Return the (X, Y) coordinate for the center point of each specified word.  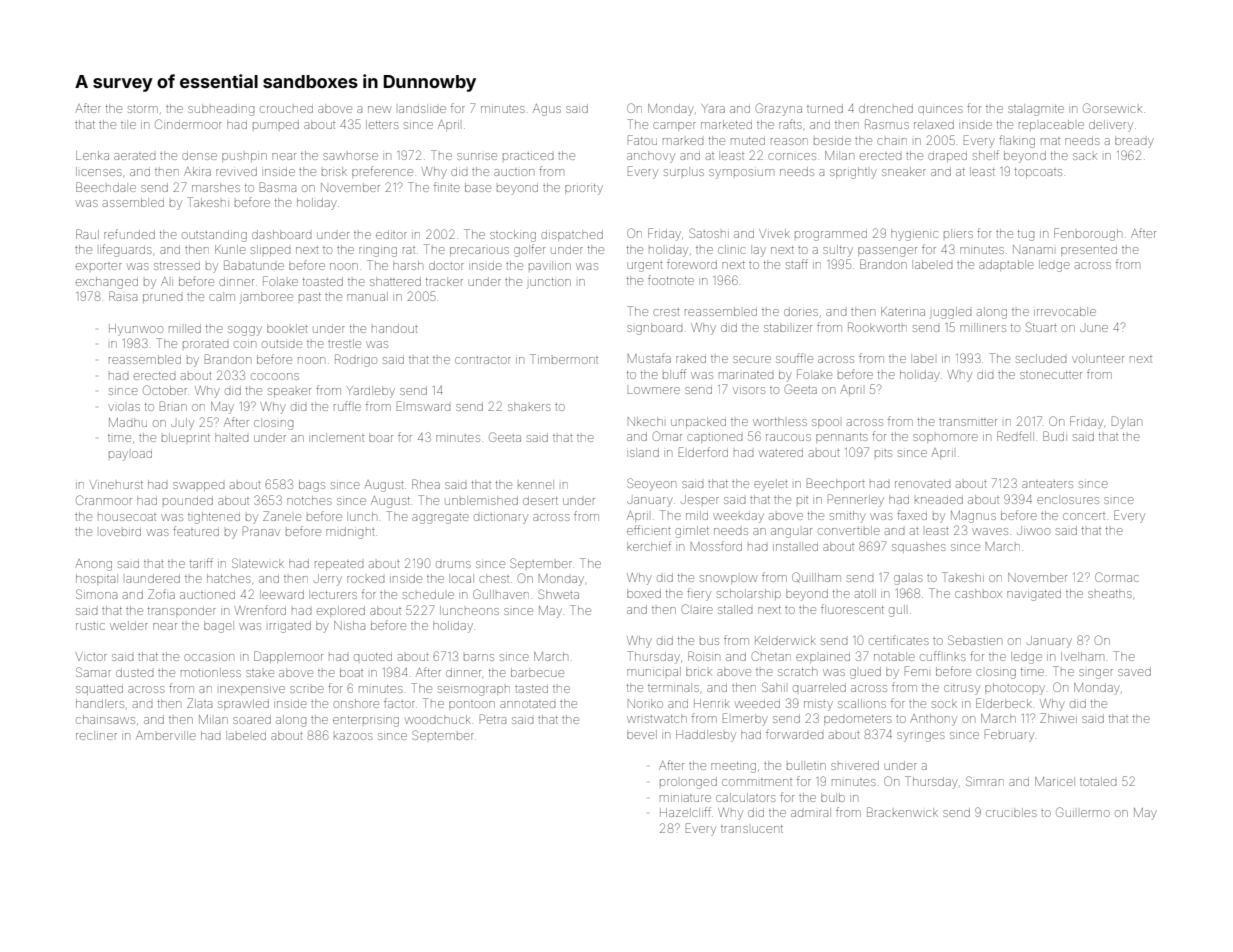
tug (1026, 235)
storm (143, 109)
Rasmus (887, 124)
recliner (96, 735)
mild (697, 515)
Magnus (973, 517)
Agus (547, 110)
